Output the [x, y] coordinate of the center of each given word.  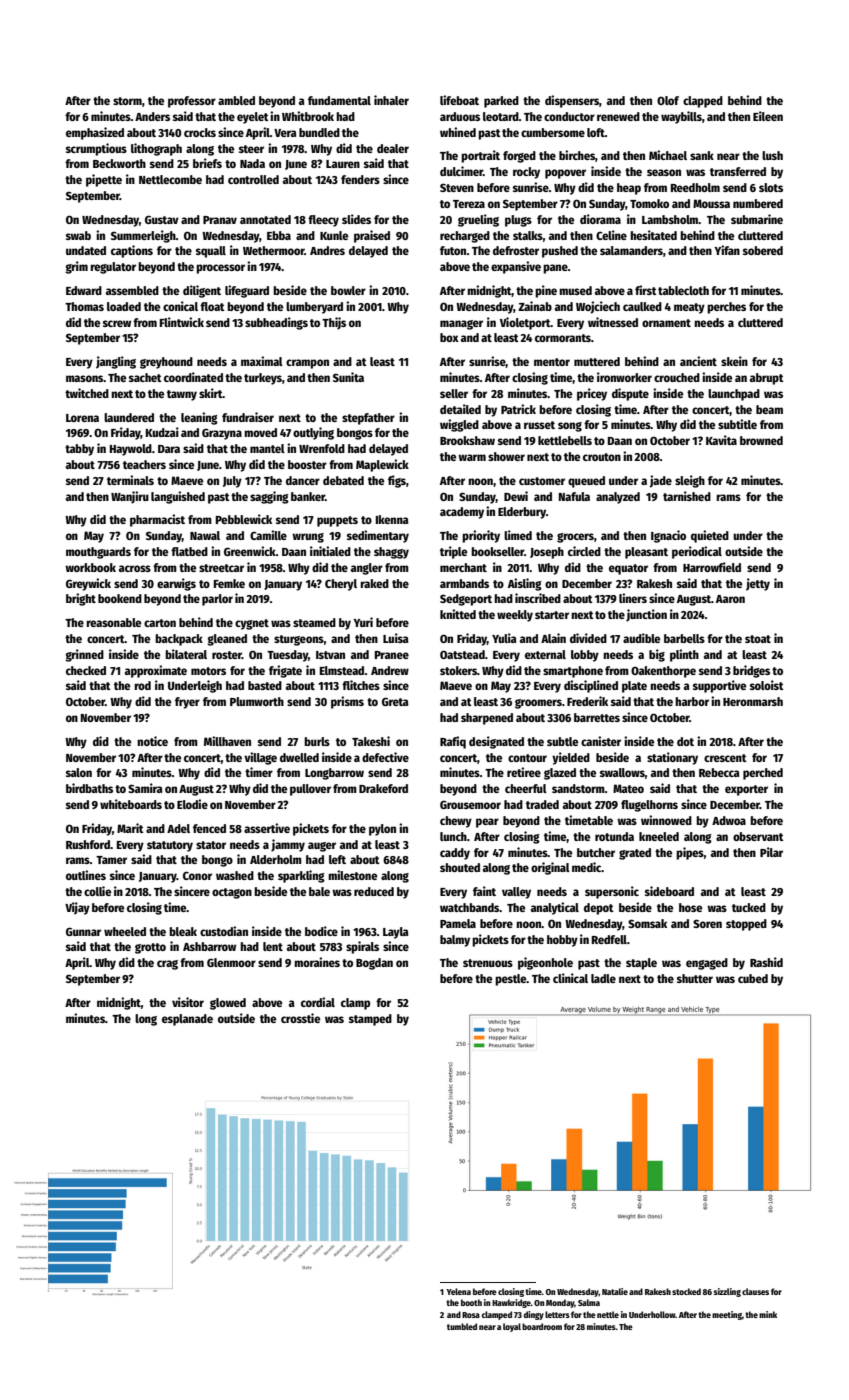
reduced [374, 891]
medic [587, 867]
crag [167, 965]
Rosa [471, 1315]
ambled [236, 100]
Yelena [458, 1291]
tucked [749, 907]
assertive [267, 828]
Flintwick [182, 322]
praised [372, 236]
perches [726, 308]
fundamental [339, 100]
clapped [703, 102]
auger [322, 847]
